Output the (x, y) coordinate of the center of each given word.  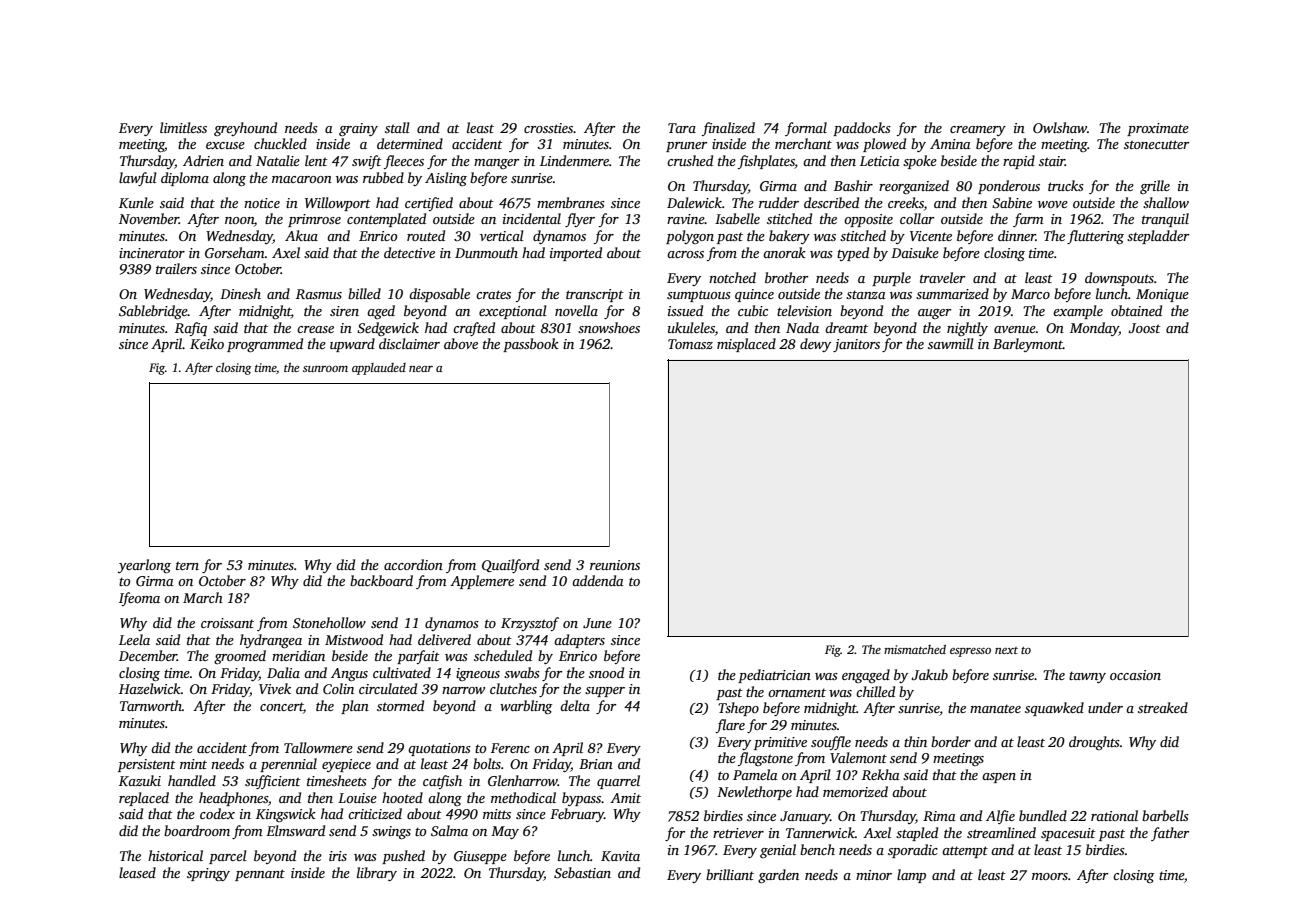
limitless (183, 127)
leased (137, 872)
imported (576, 254)
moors (1050, 876)
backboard (381, 580)
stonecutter (1156, 144)
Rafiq (191, 329)
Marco (1030, 294)
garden (778, 876)
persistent (147, 765)
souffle (831, 743)
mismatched (915, 649)
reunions (615, 565)
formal (806, 129)
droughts (1094, 743)
